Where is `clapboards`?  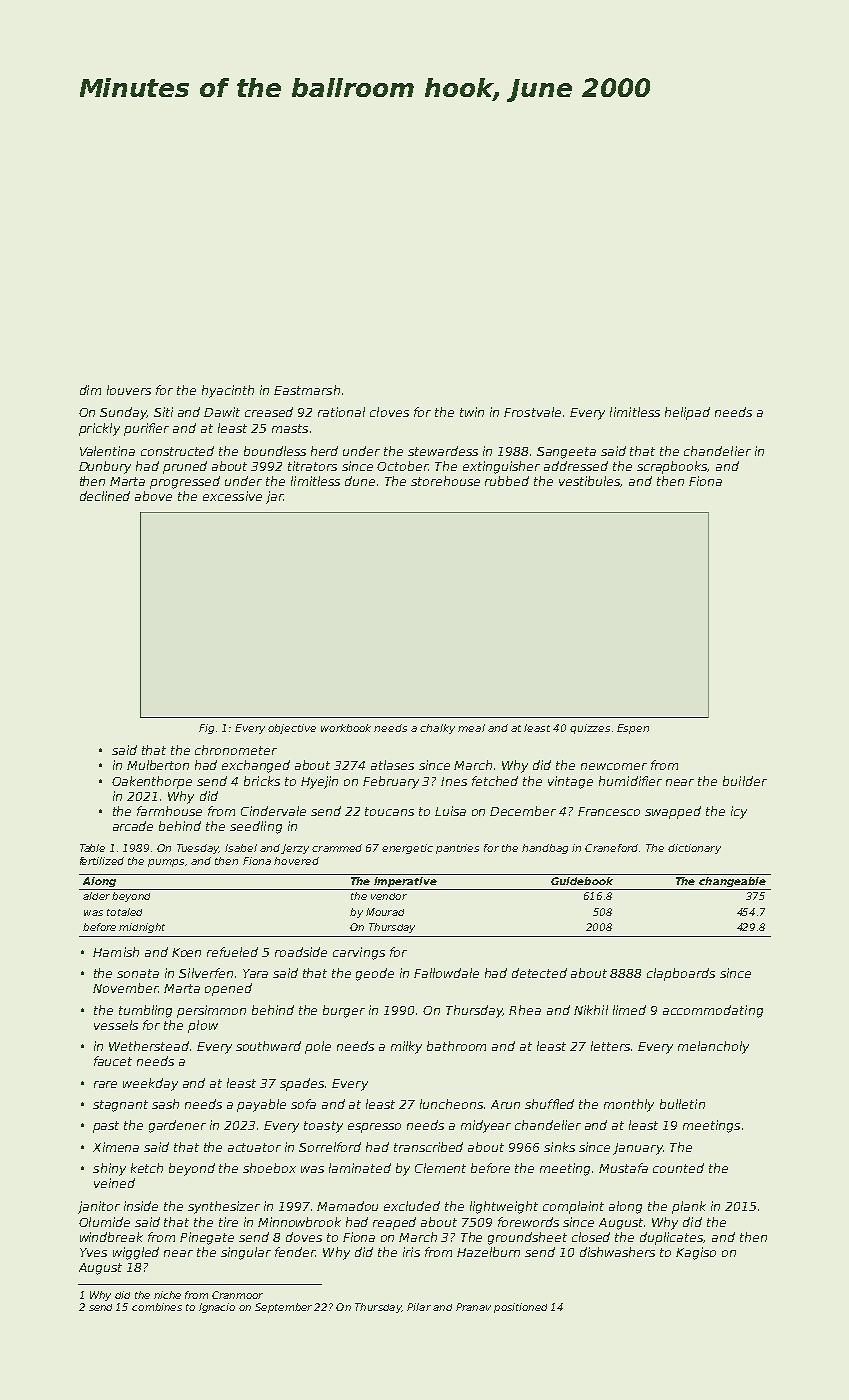
clapboards is located at coordinates (681, 974).
